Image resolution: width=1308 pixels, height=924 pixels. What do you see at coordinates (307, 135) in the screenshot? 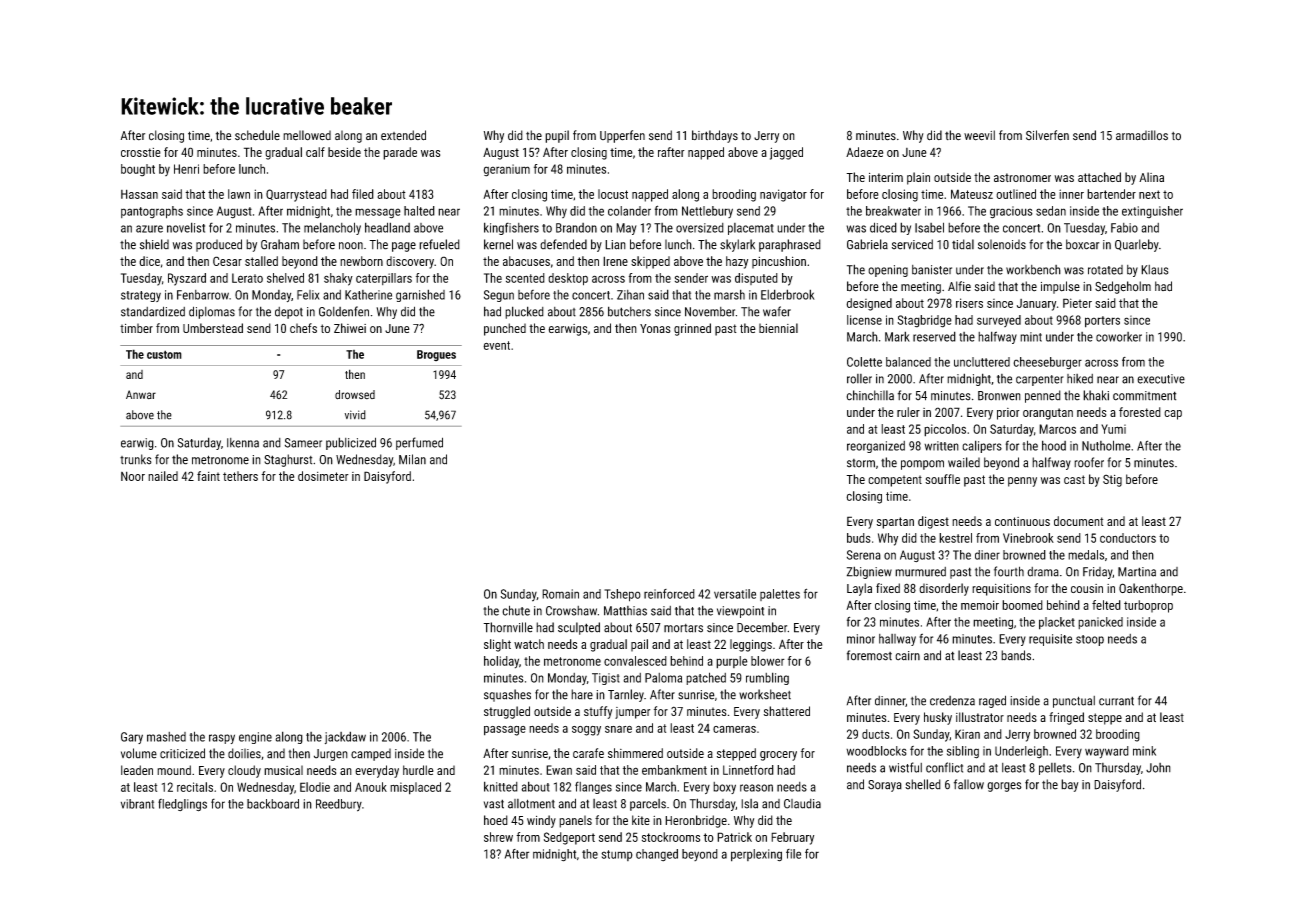
I see `mellowed` at bounding box center [307, 135].
